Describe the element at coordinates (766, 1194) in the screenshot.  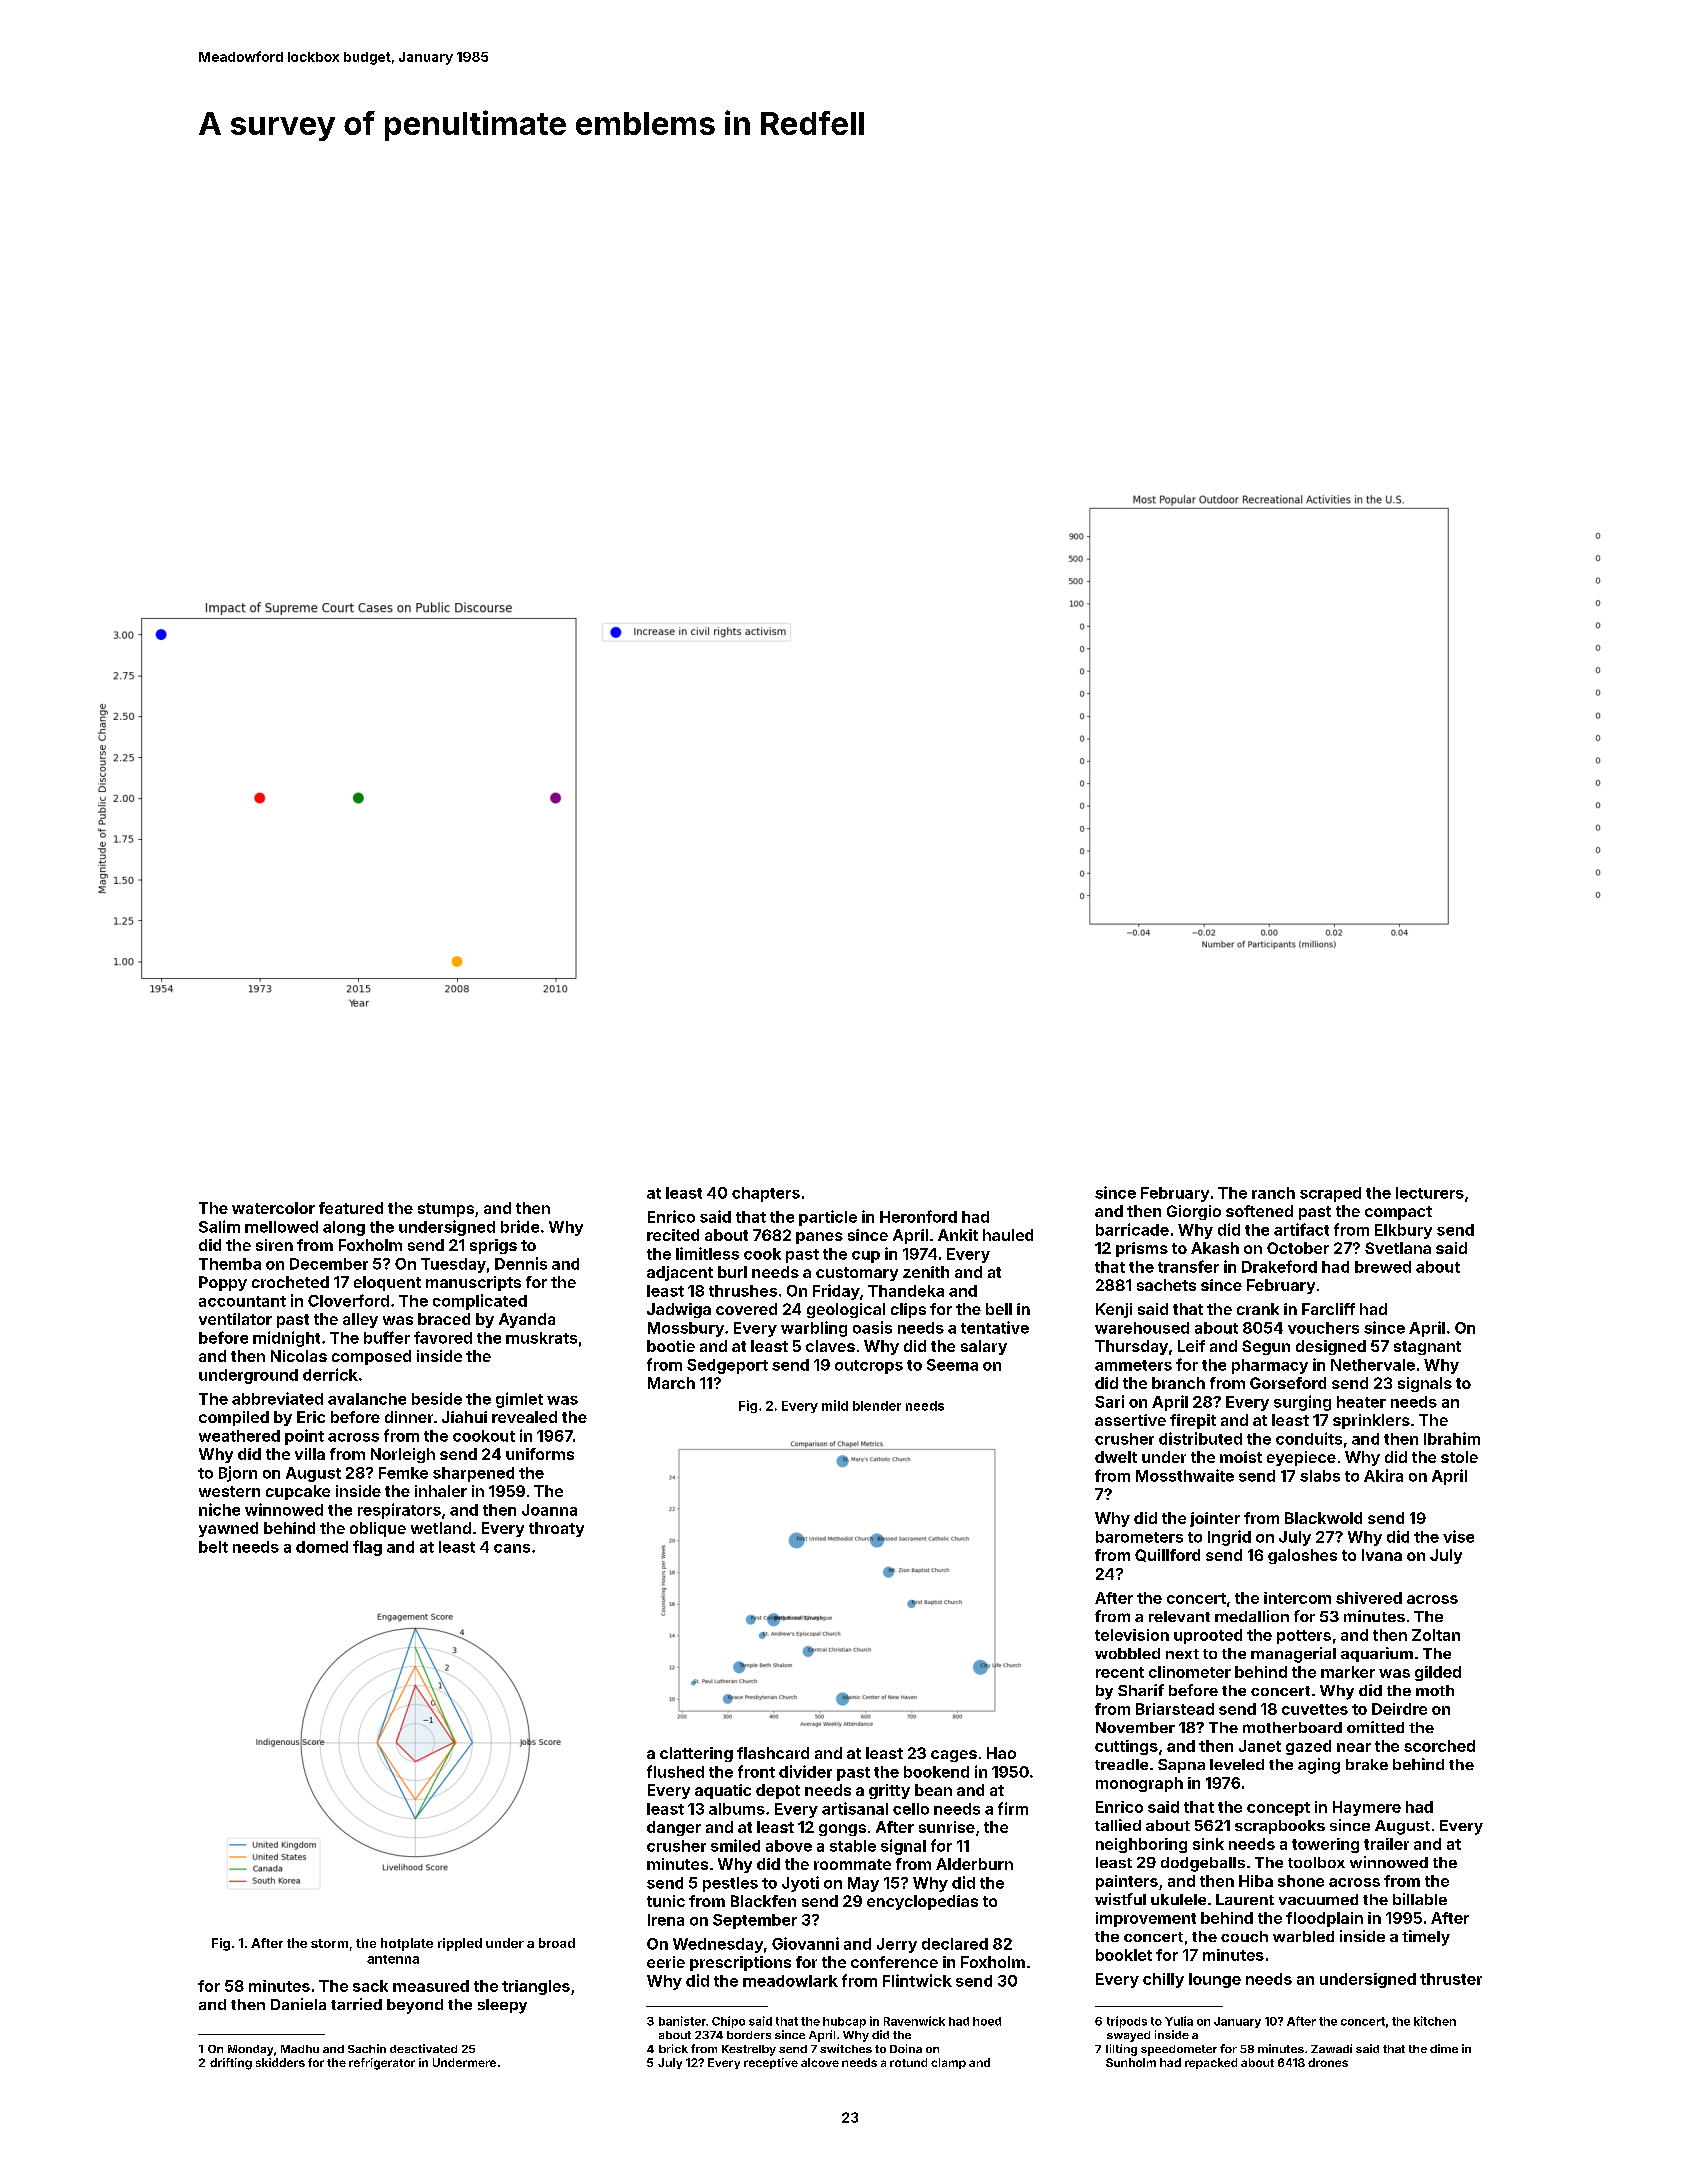
I see `chapters` at that location.
